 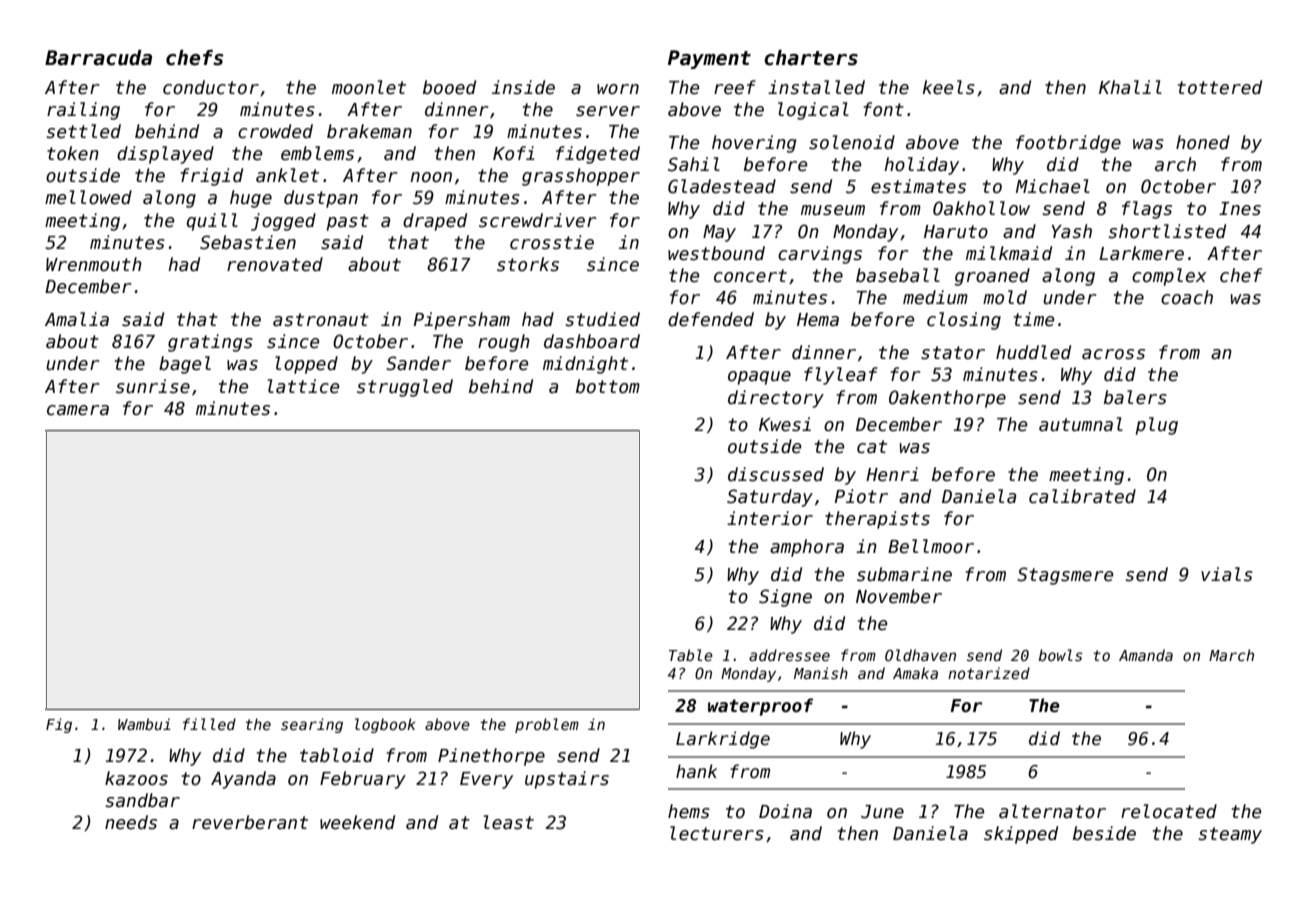 I want to click on steamy, so click(x=1230, y=835).
